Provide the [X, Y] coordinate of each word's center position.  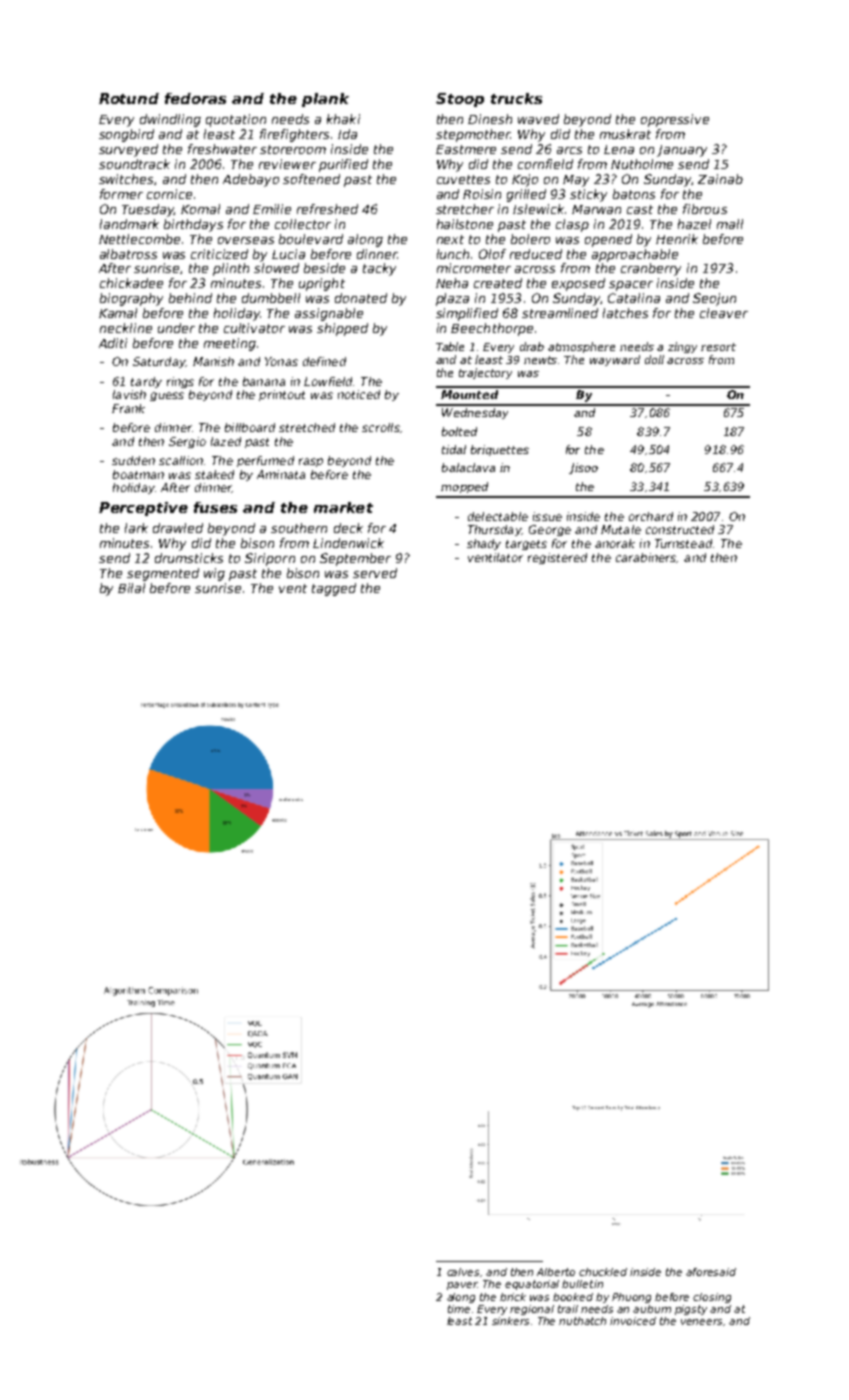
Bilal [131, 588]
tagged [334, 589]
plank [325, 100]
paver [462, 1286]
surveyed [128, 150]
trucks [516, 98]
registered [557, 558]
